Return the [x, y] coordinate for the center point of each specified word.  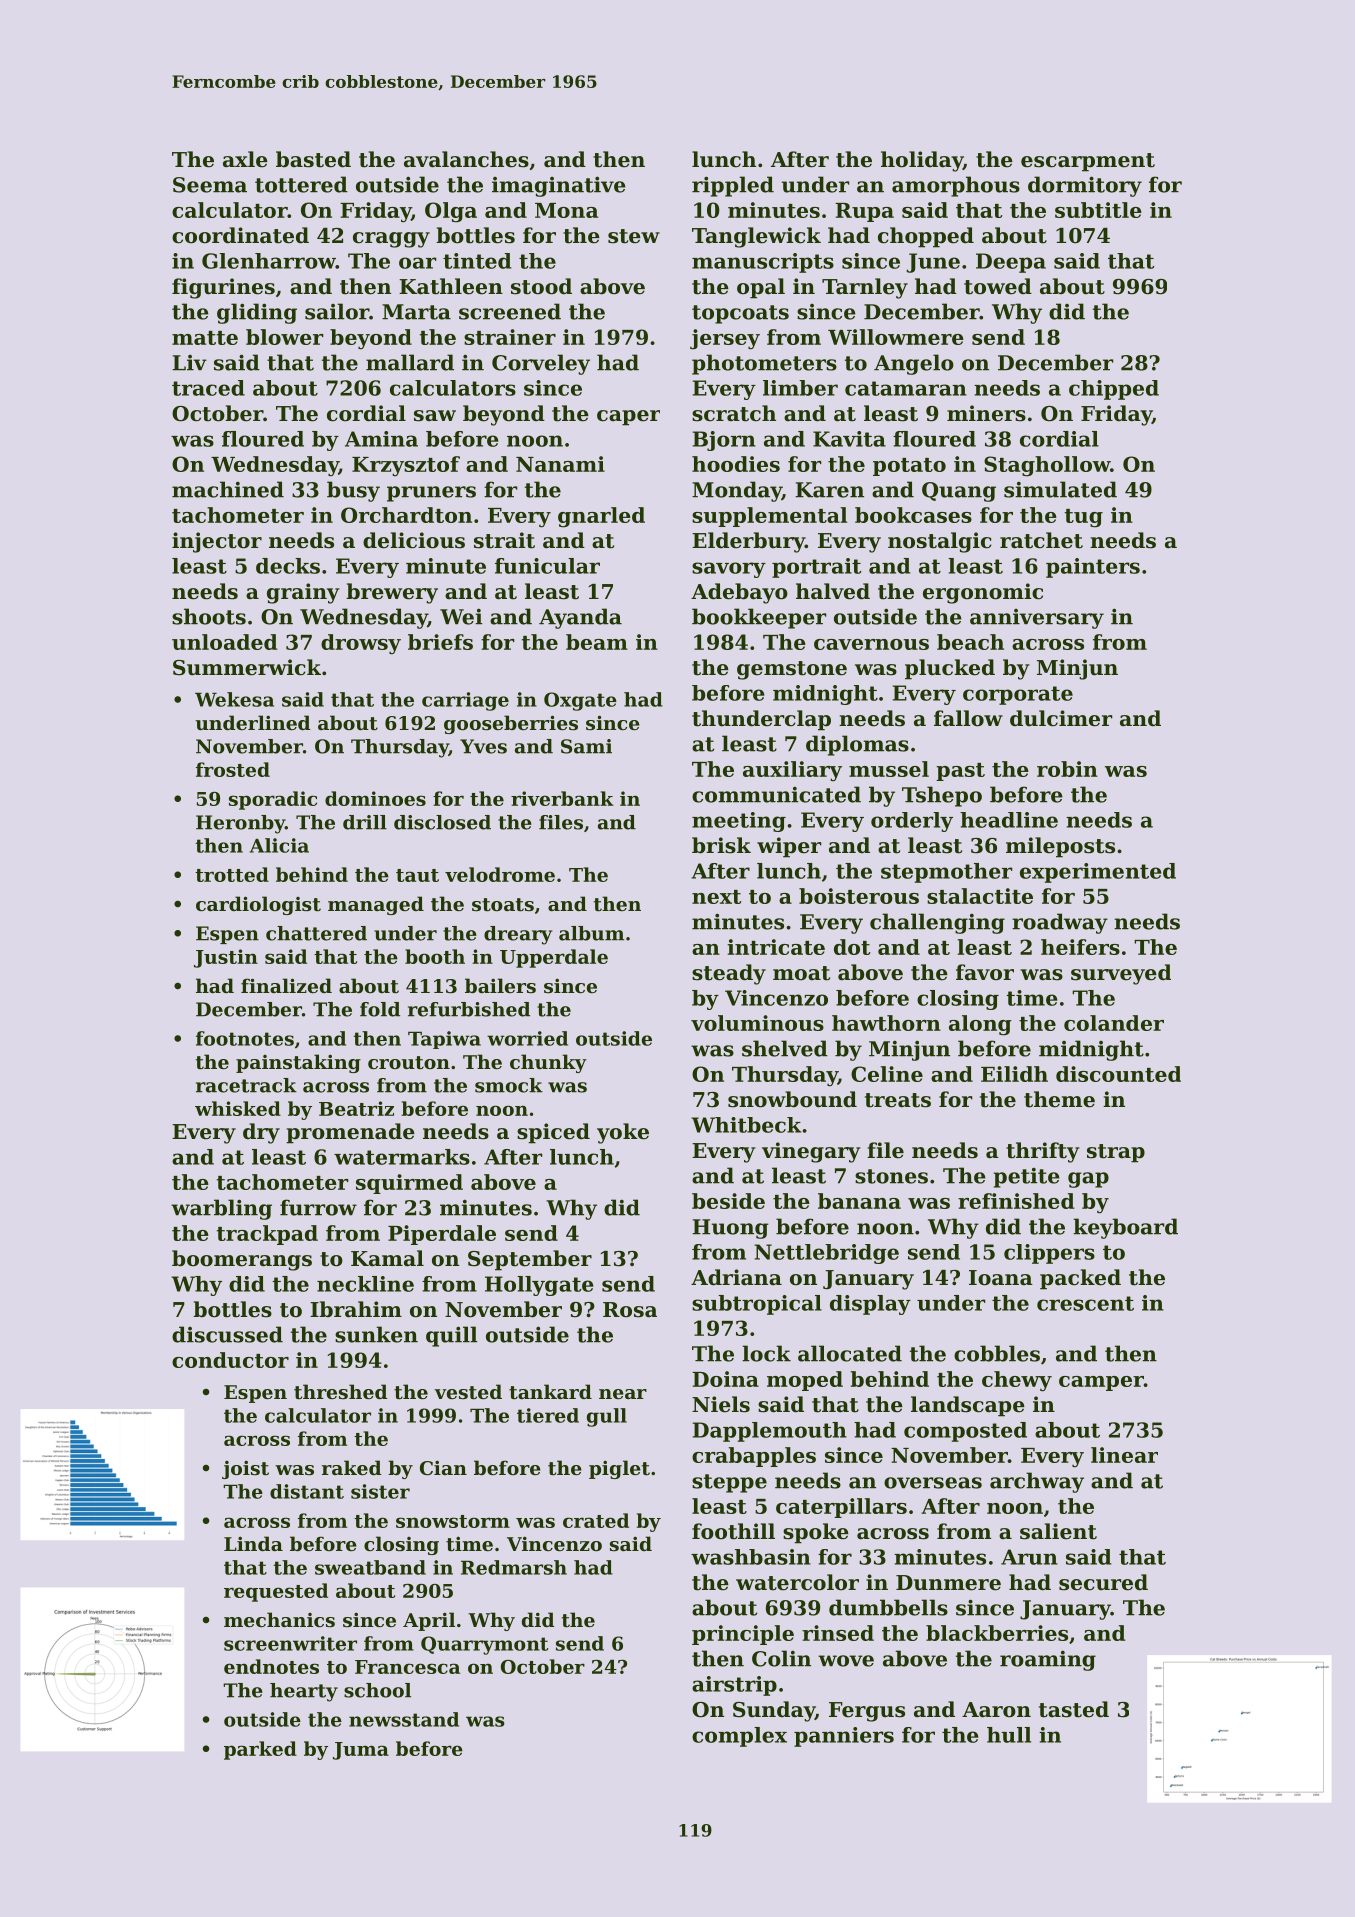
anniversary [1037, 619]
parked [260, 1750]
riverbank [562, 798]
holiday [922, 161]
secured [1103, 1582]
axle [245, 159]
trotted [232, 874]
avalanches [466, 159]
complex [739, 1737]
